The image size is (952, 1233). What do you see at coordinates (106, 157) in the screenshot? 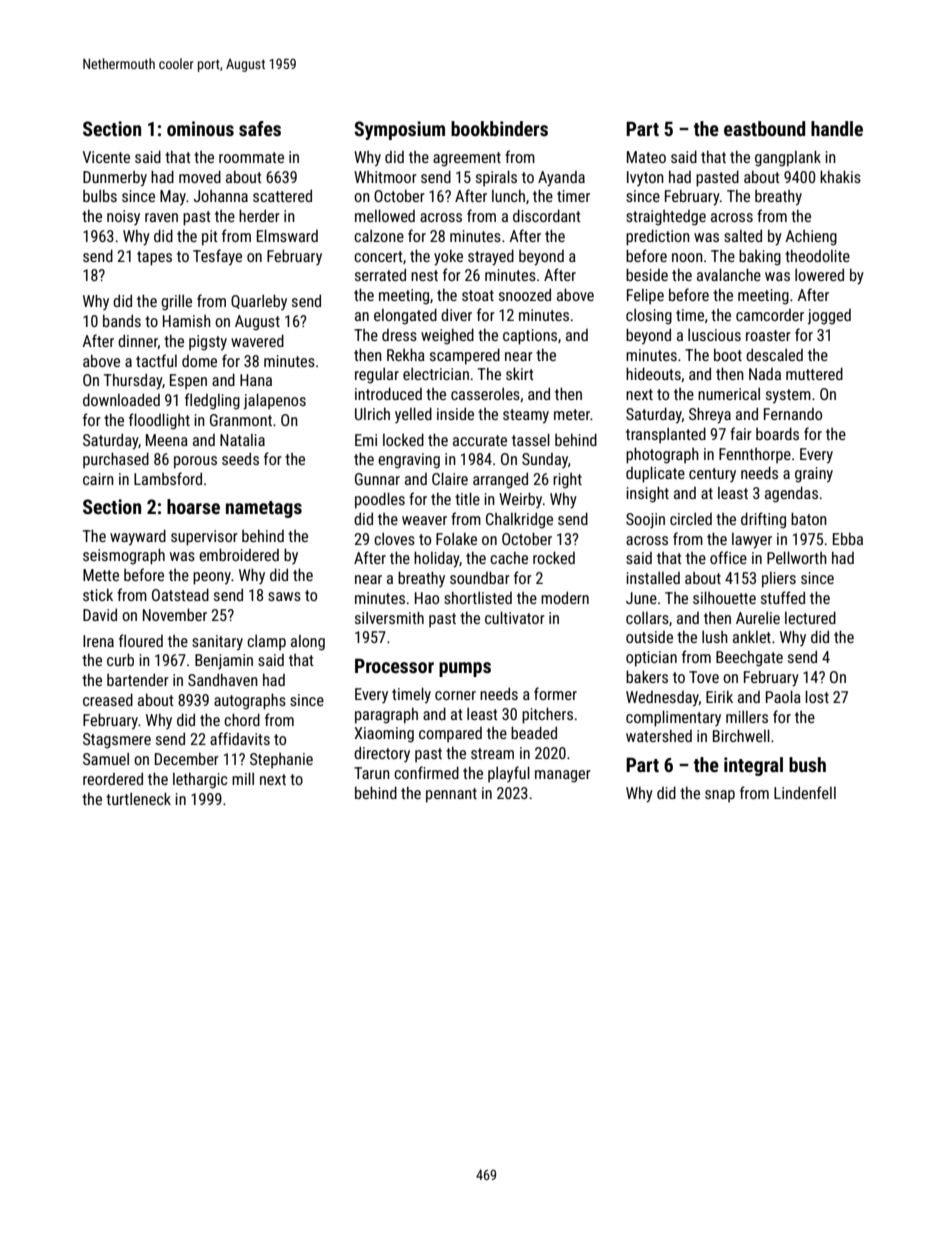
I see `Vicente` at bounding box center [106, 157].
